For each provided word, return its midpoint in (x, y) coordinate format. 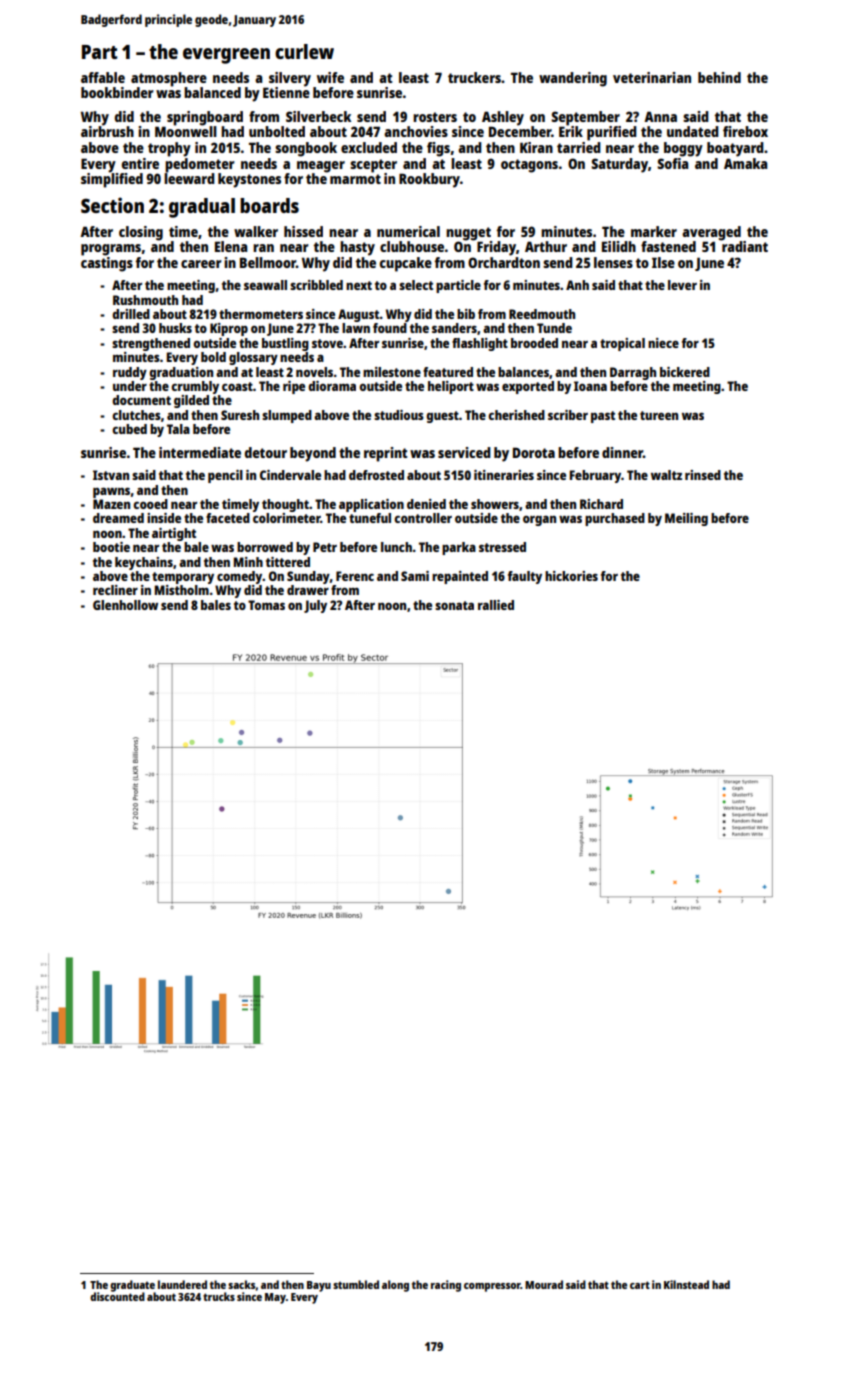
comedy (240, 577)
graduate (132, 1286)
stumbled (356, 1284)
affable (103, 77)
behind (719, 77)
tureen (659, 415)
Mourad (544, 1284)
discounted (117, 1296)
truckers (474, 77)
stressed (502, 547)
